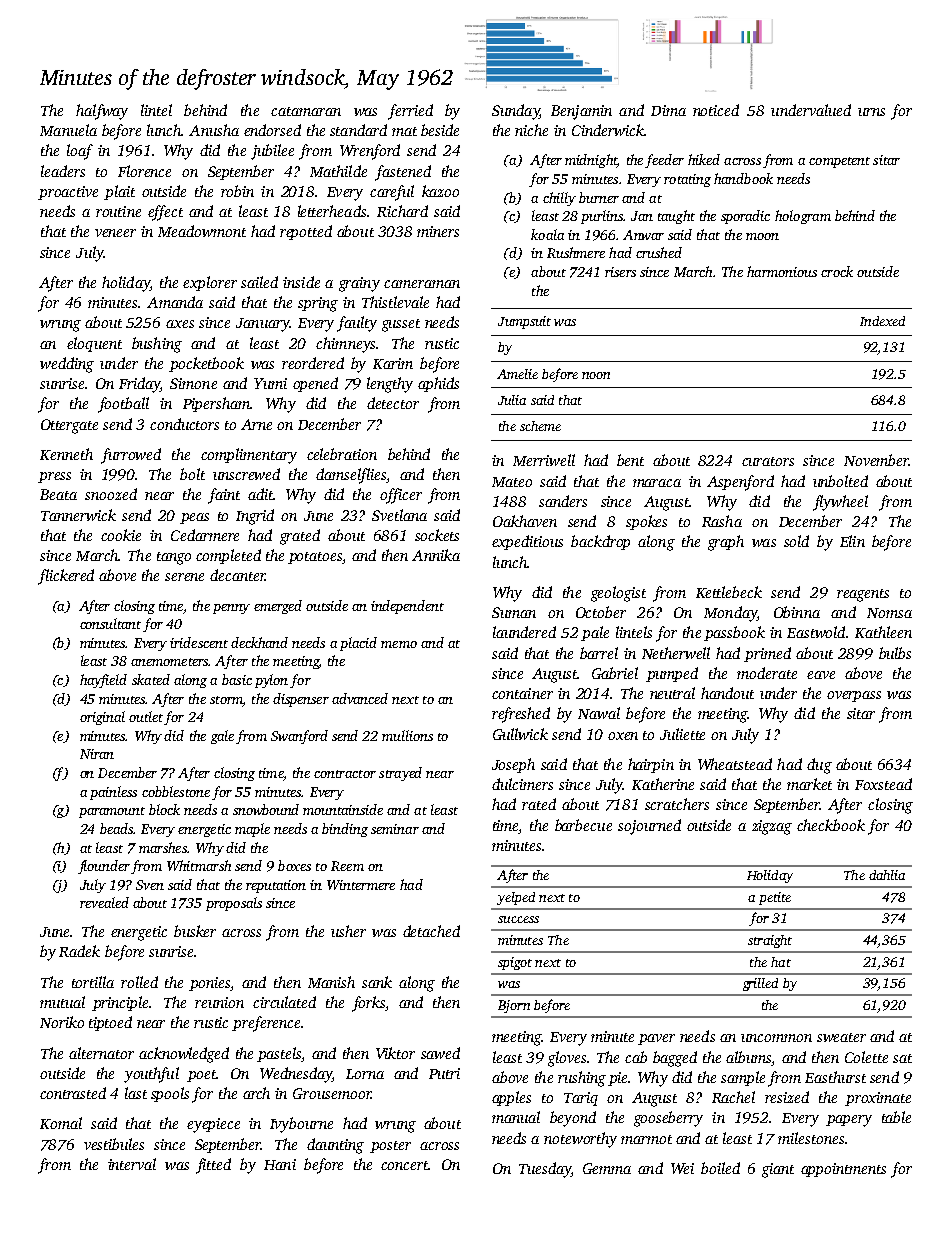 The image size is (952, 1233). Describe the element at coordinates (591, 161) in the document. I see `midnight` at that location.
